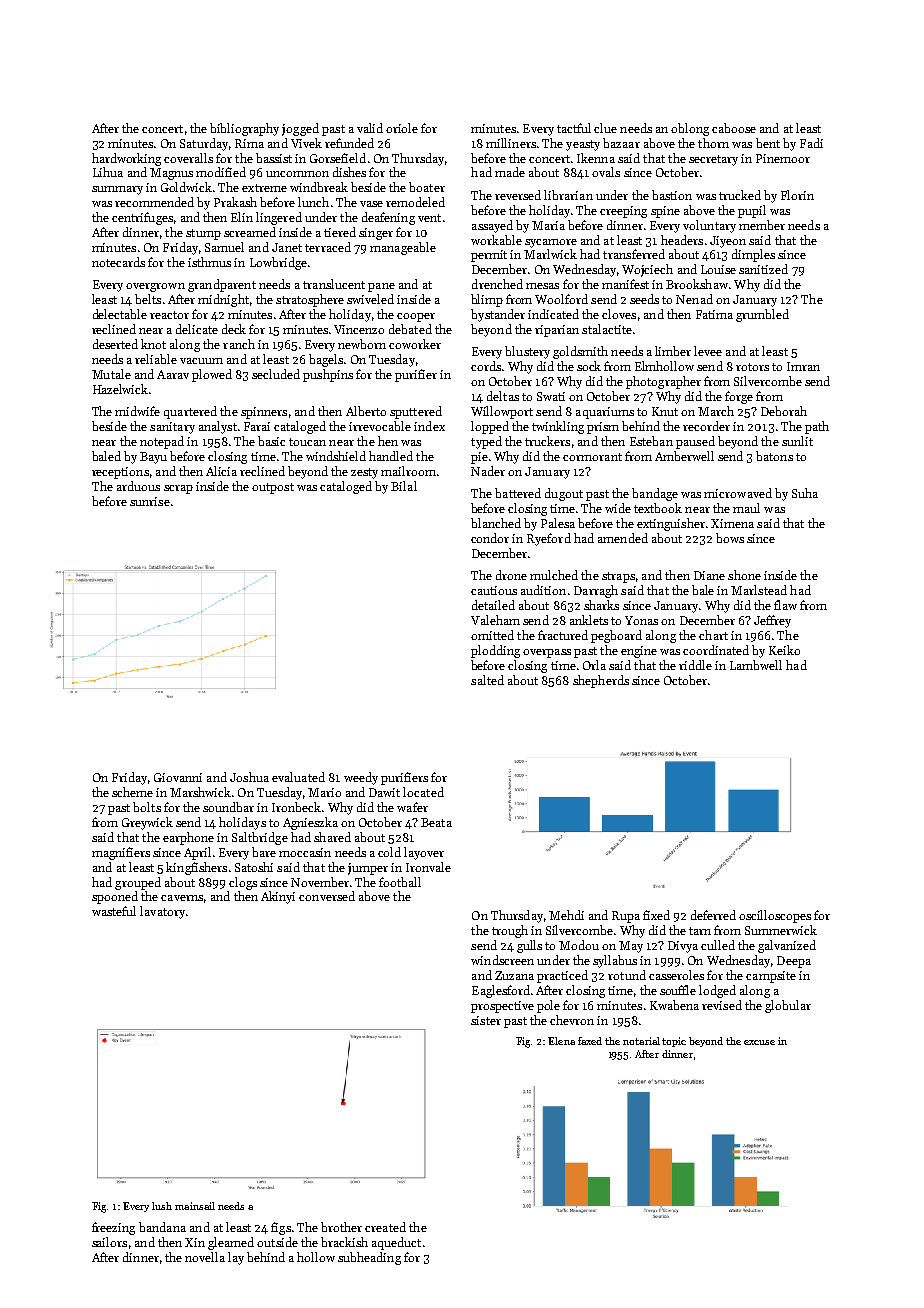 The height and width of the document is (1308, 924). Describe the element at coordinates (732, 523) in the document. I see `Ximena` at that location.
